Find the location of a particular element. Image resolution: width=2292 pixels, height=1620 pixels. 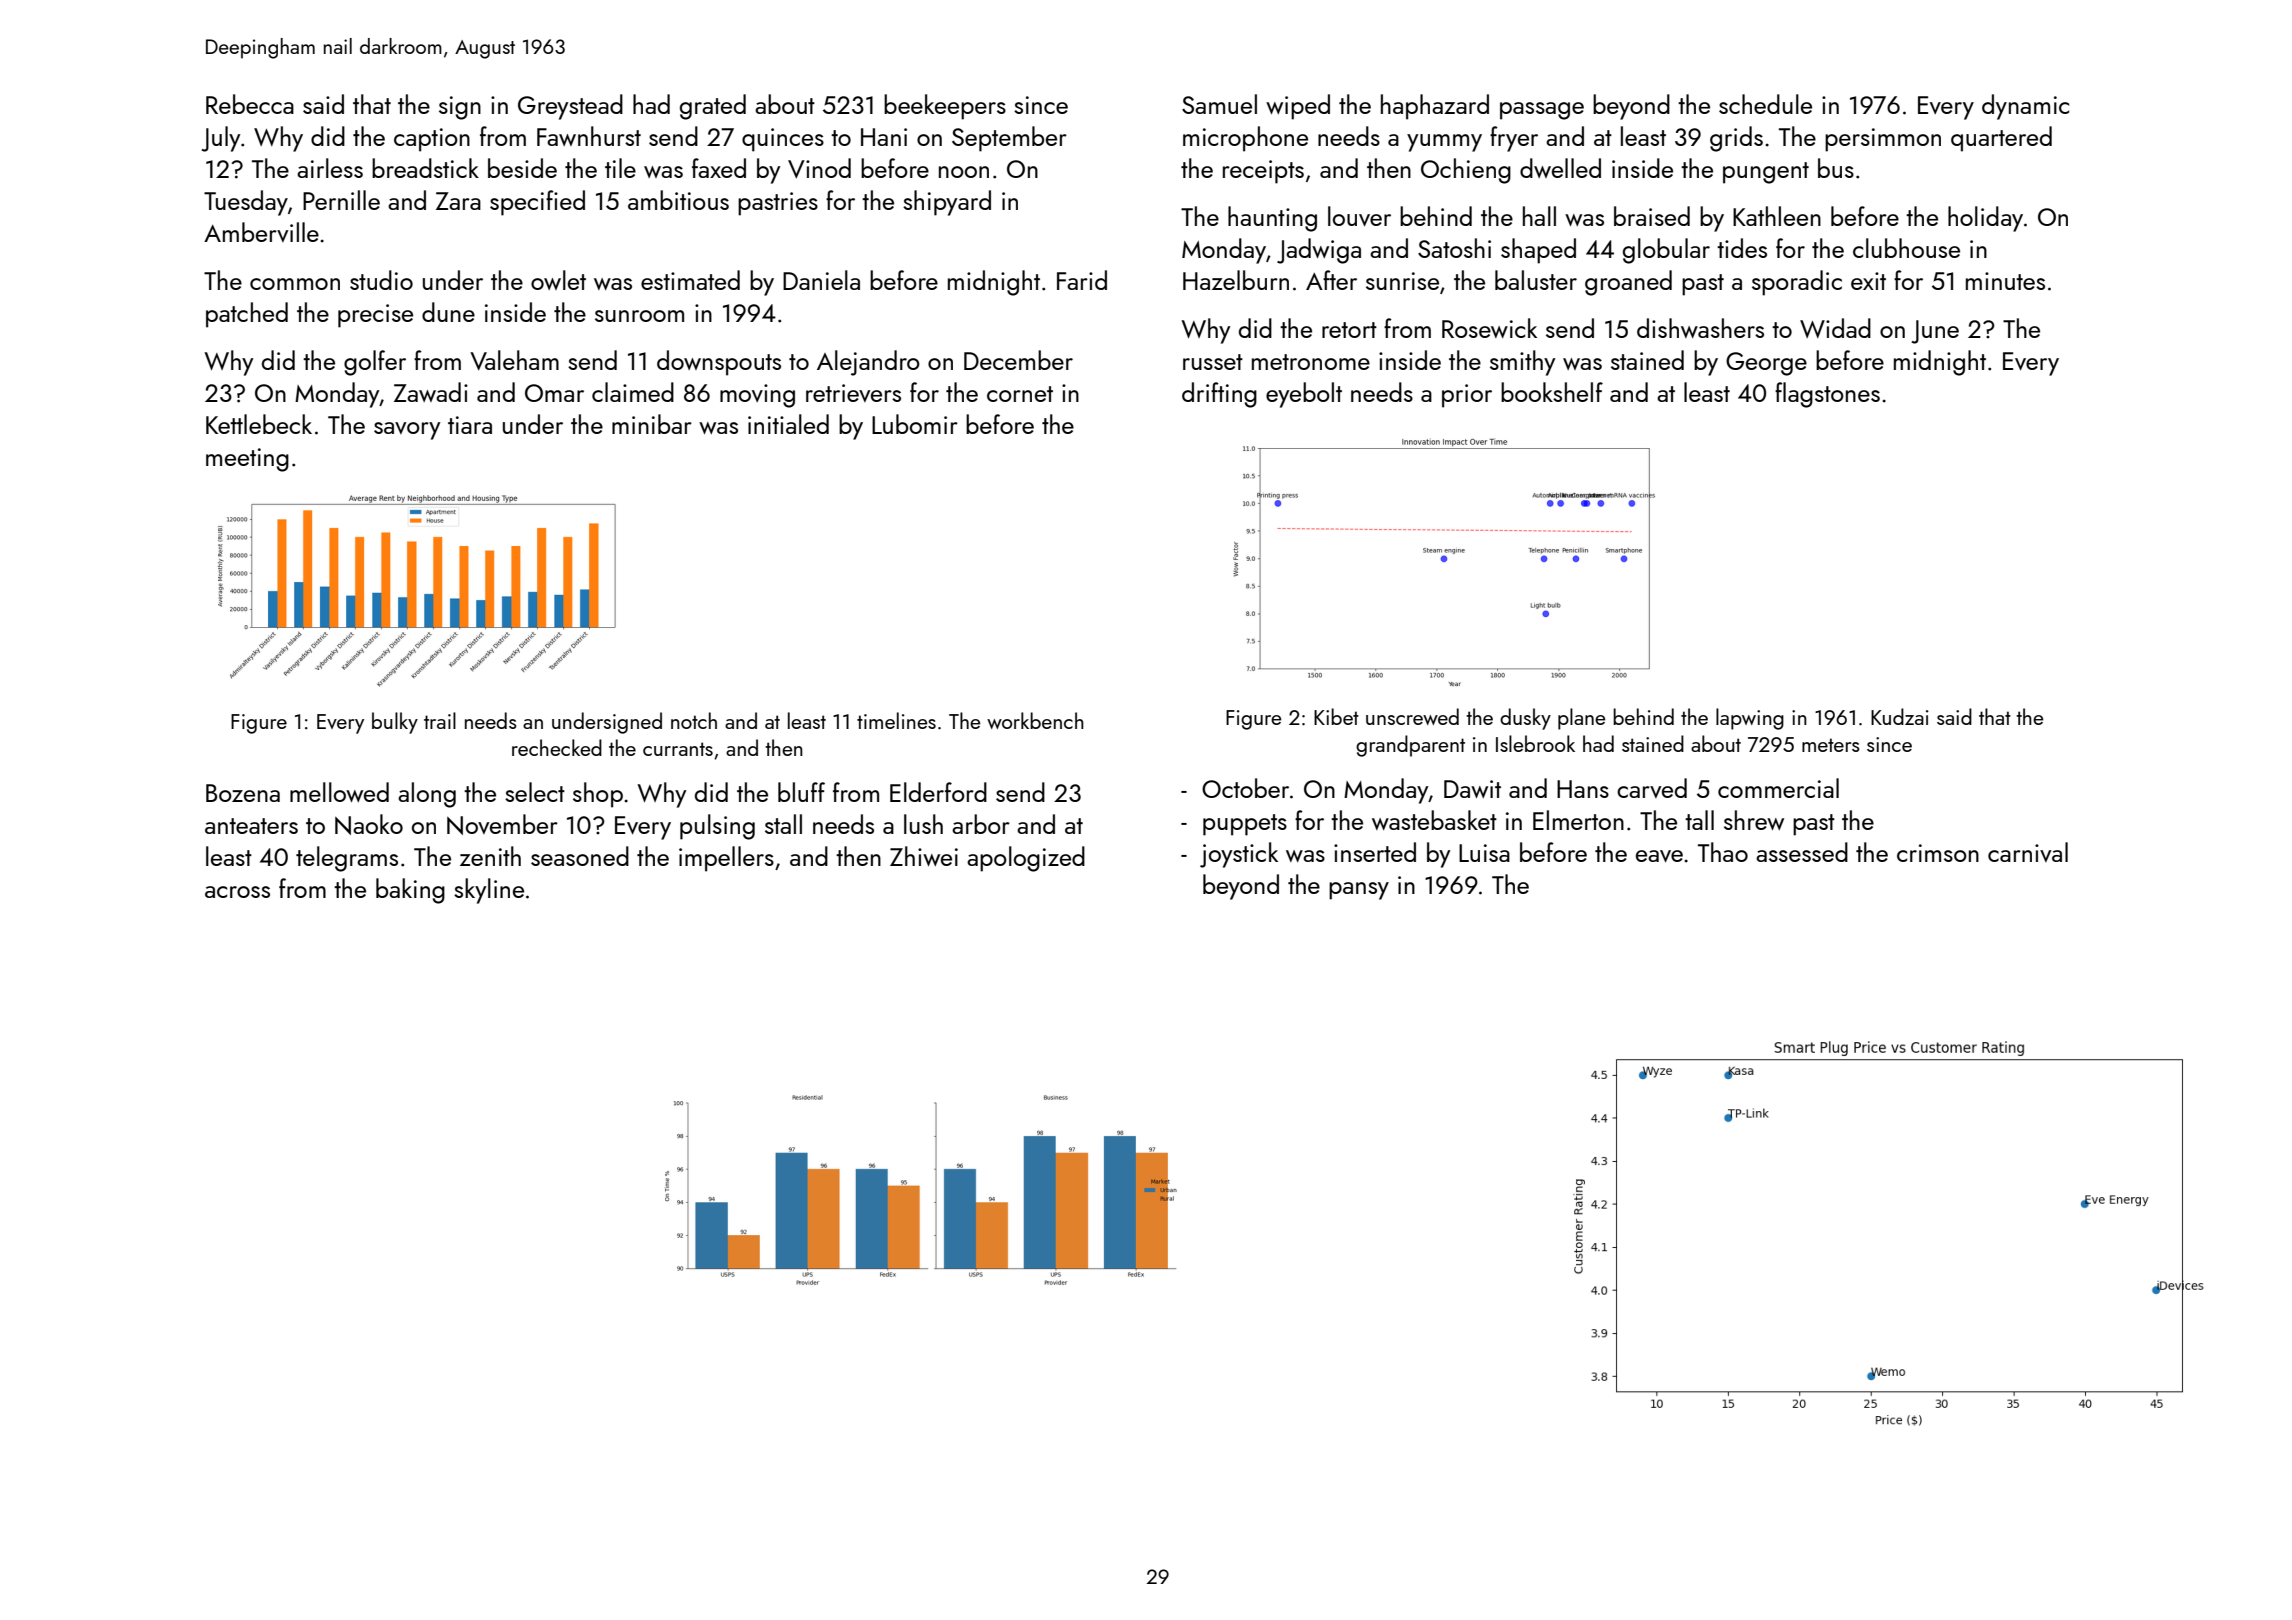

Daniela is located at coordinates (821, 280).
